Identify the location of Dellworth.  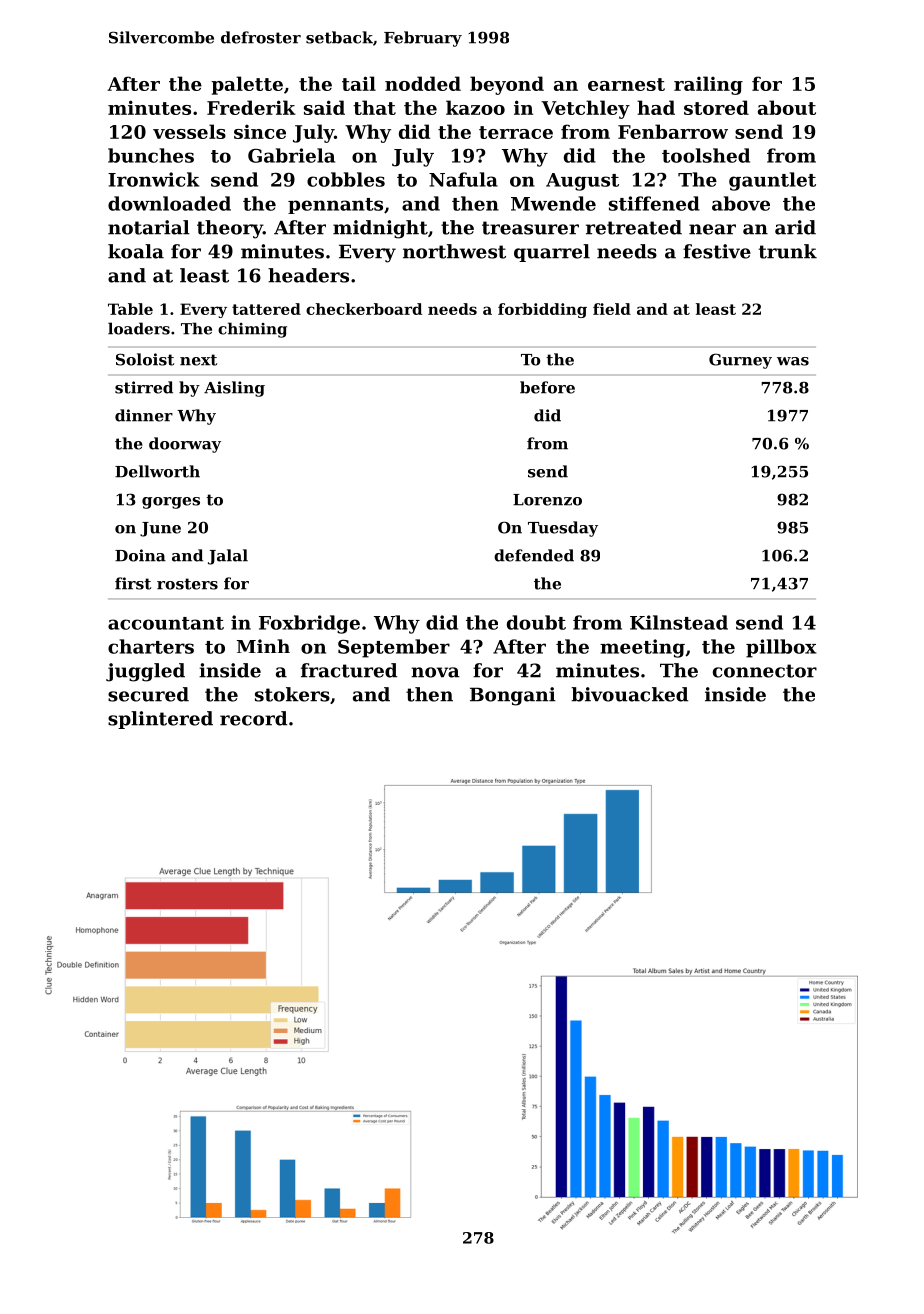
(157, 471).
